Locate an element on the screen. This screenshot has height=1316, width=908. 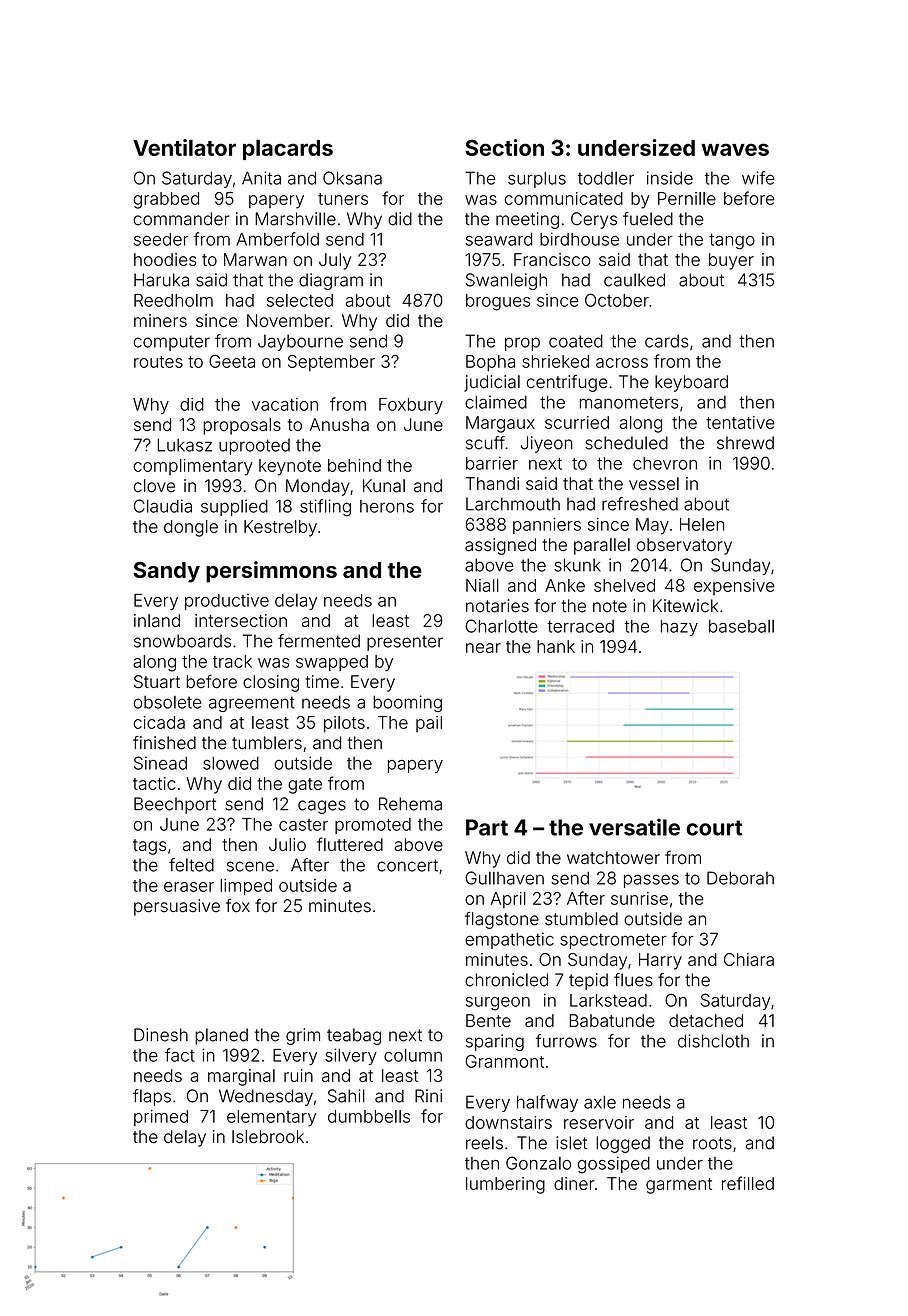
Part is located at coordinates (487, 827).
